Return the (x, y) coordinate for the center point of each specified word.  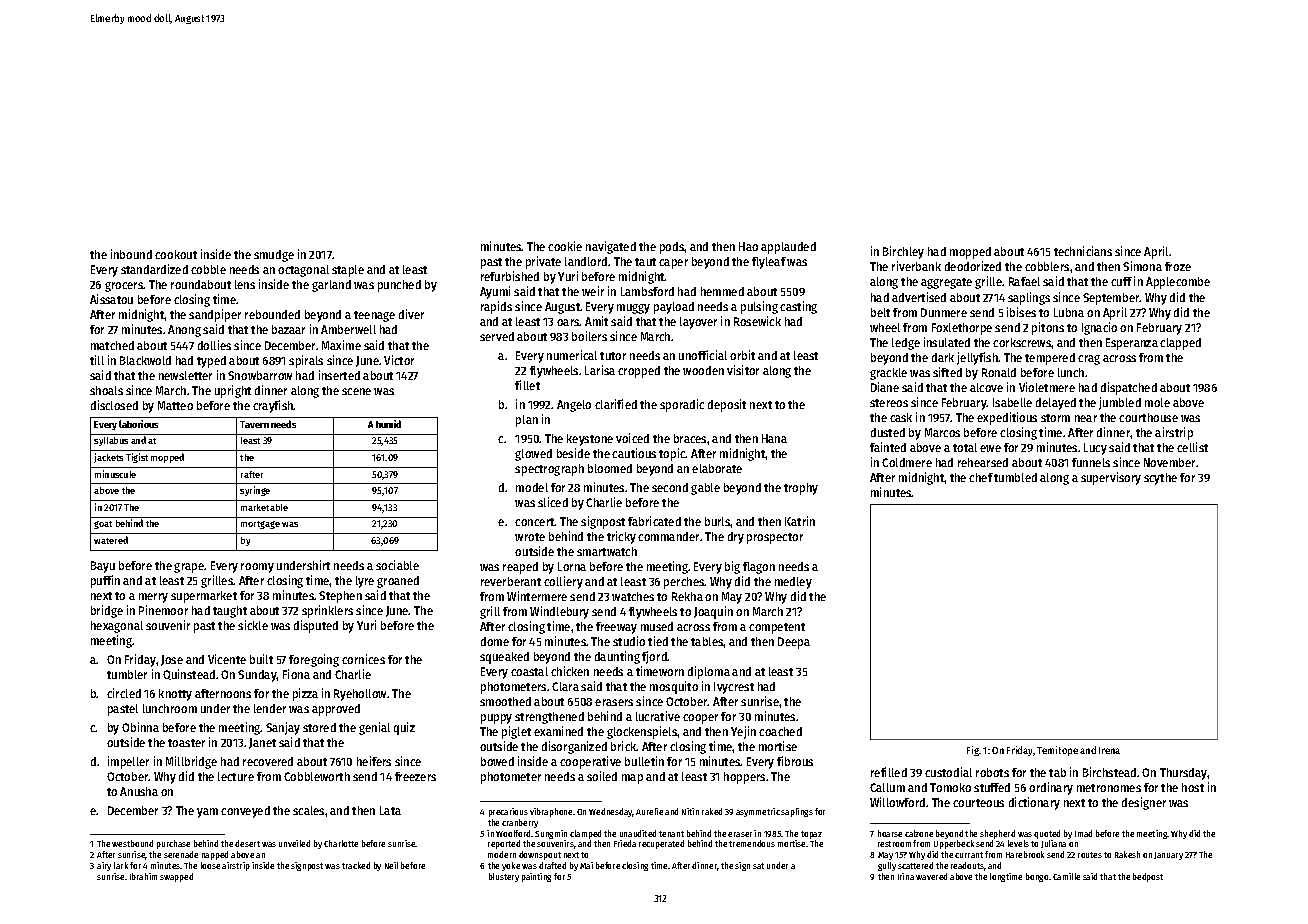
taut (645, 262)
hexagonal (117, 627)
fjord (655, 657)
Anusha (139, 791)
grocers (124, 287)
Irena (1109, 750)
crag (1089, 360)
